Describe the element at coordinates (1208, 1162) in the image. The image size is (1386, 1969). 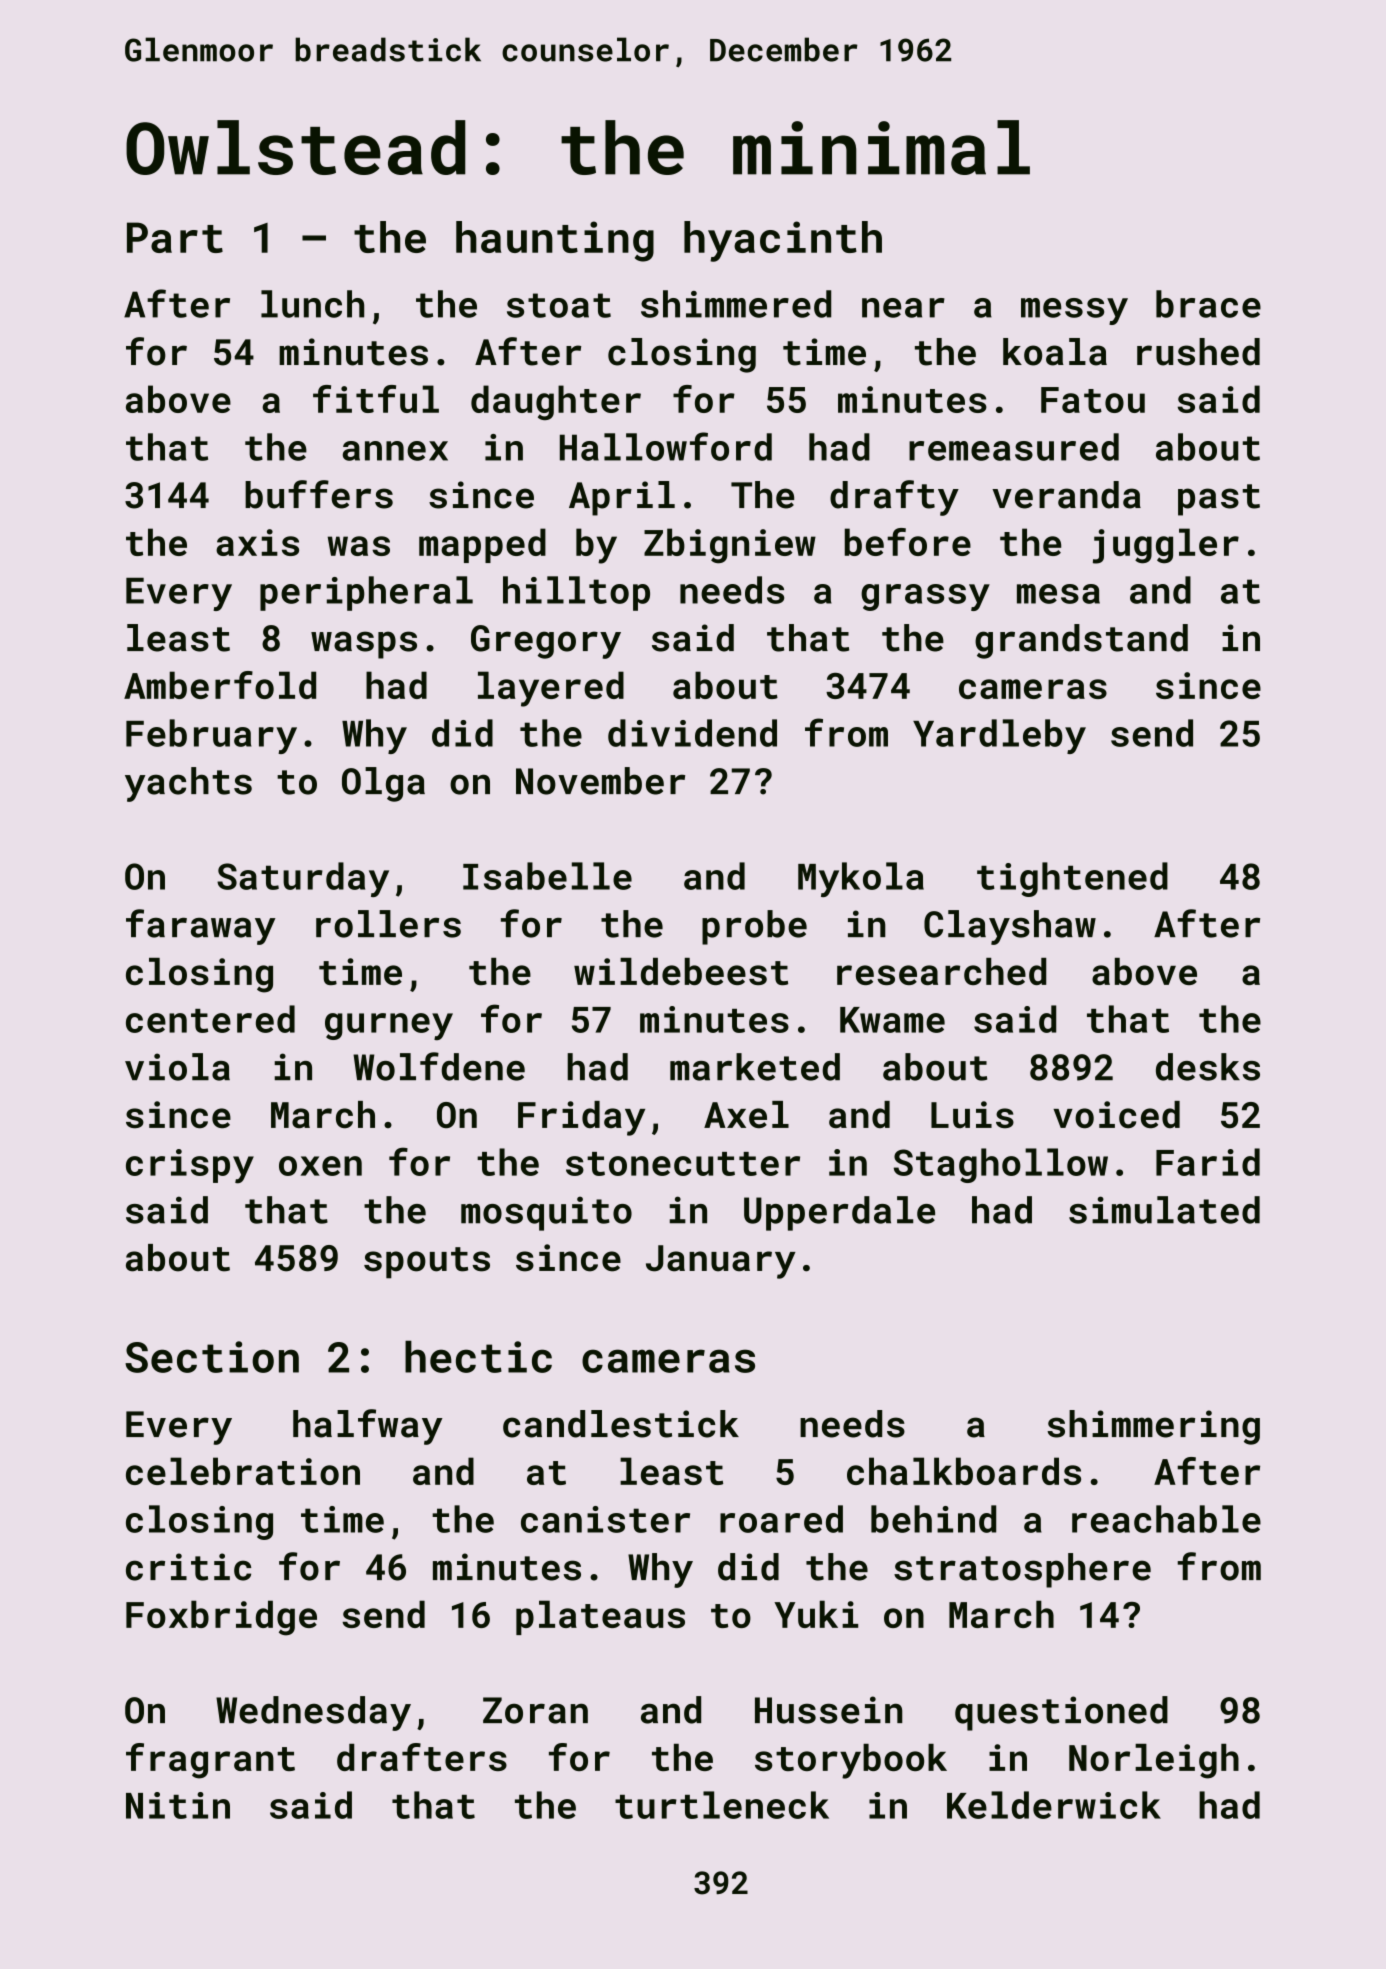
I see `Farid` at that location.
